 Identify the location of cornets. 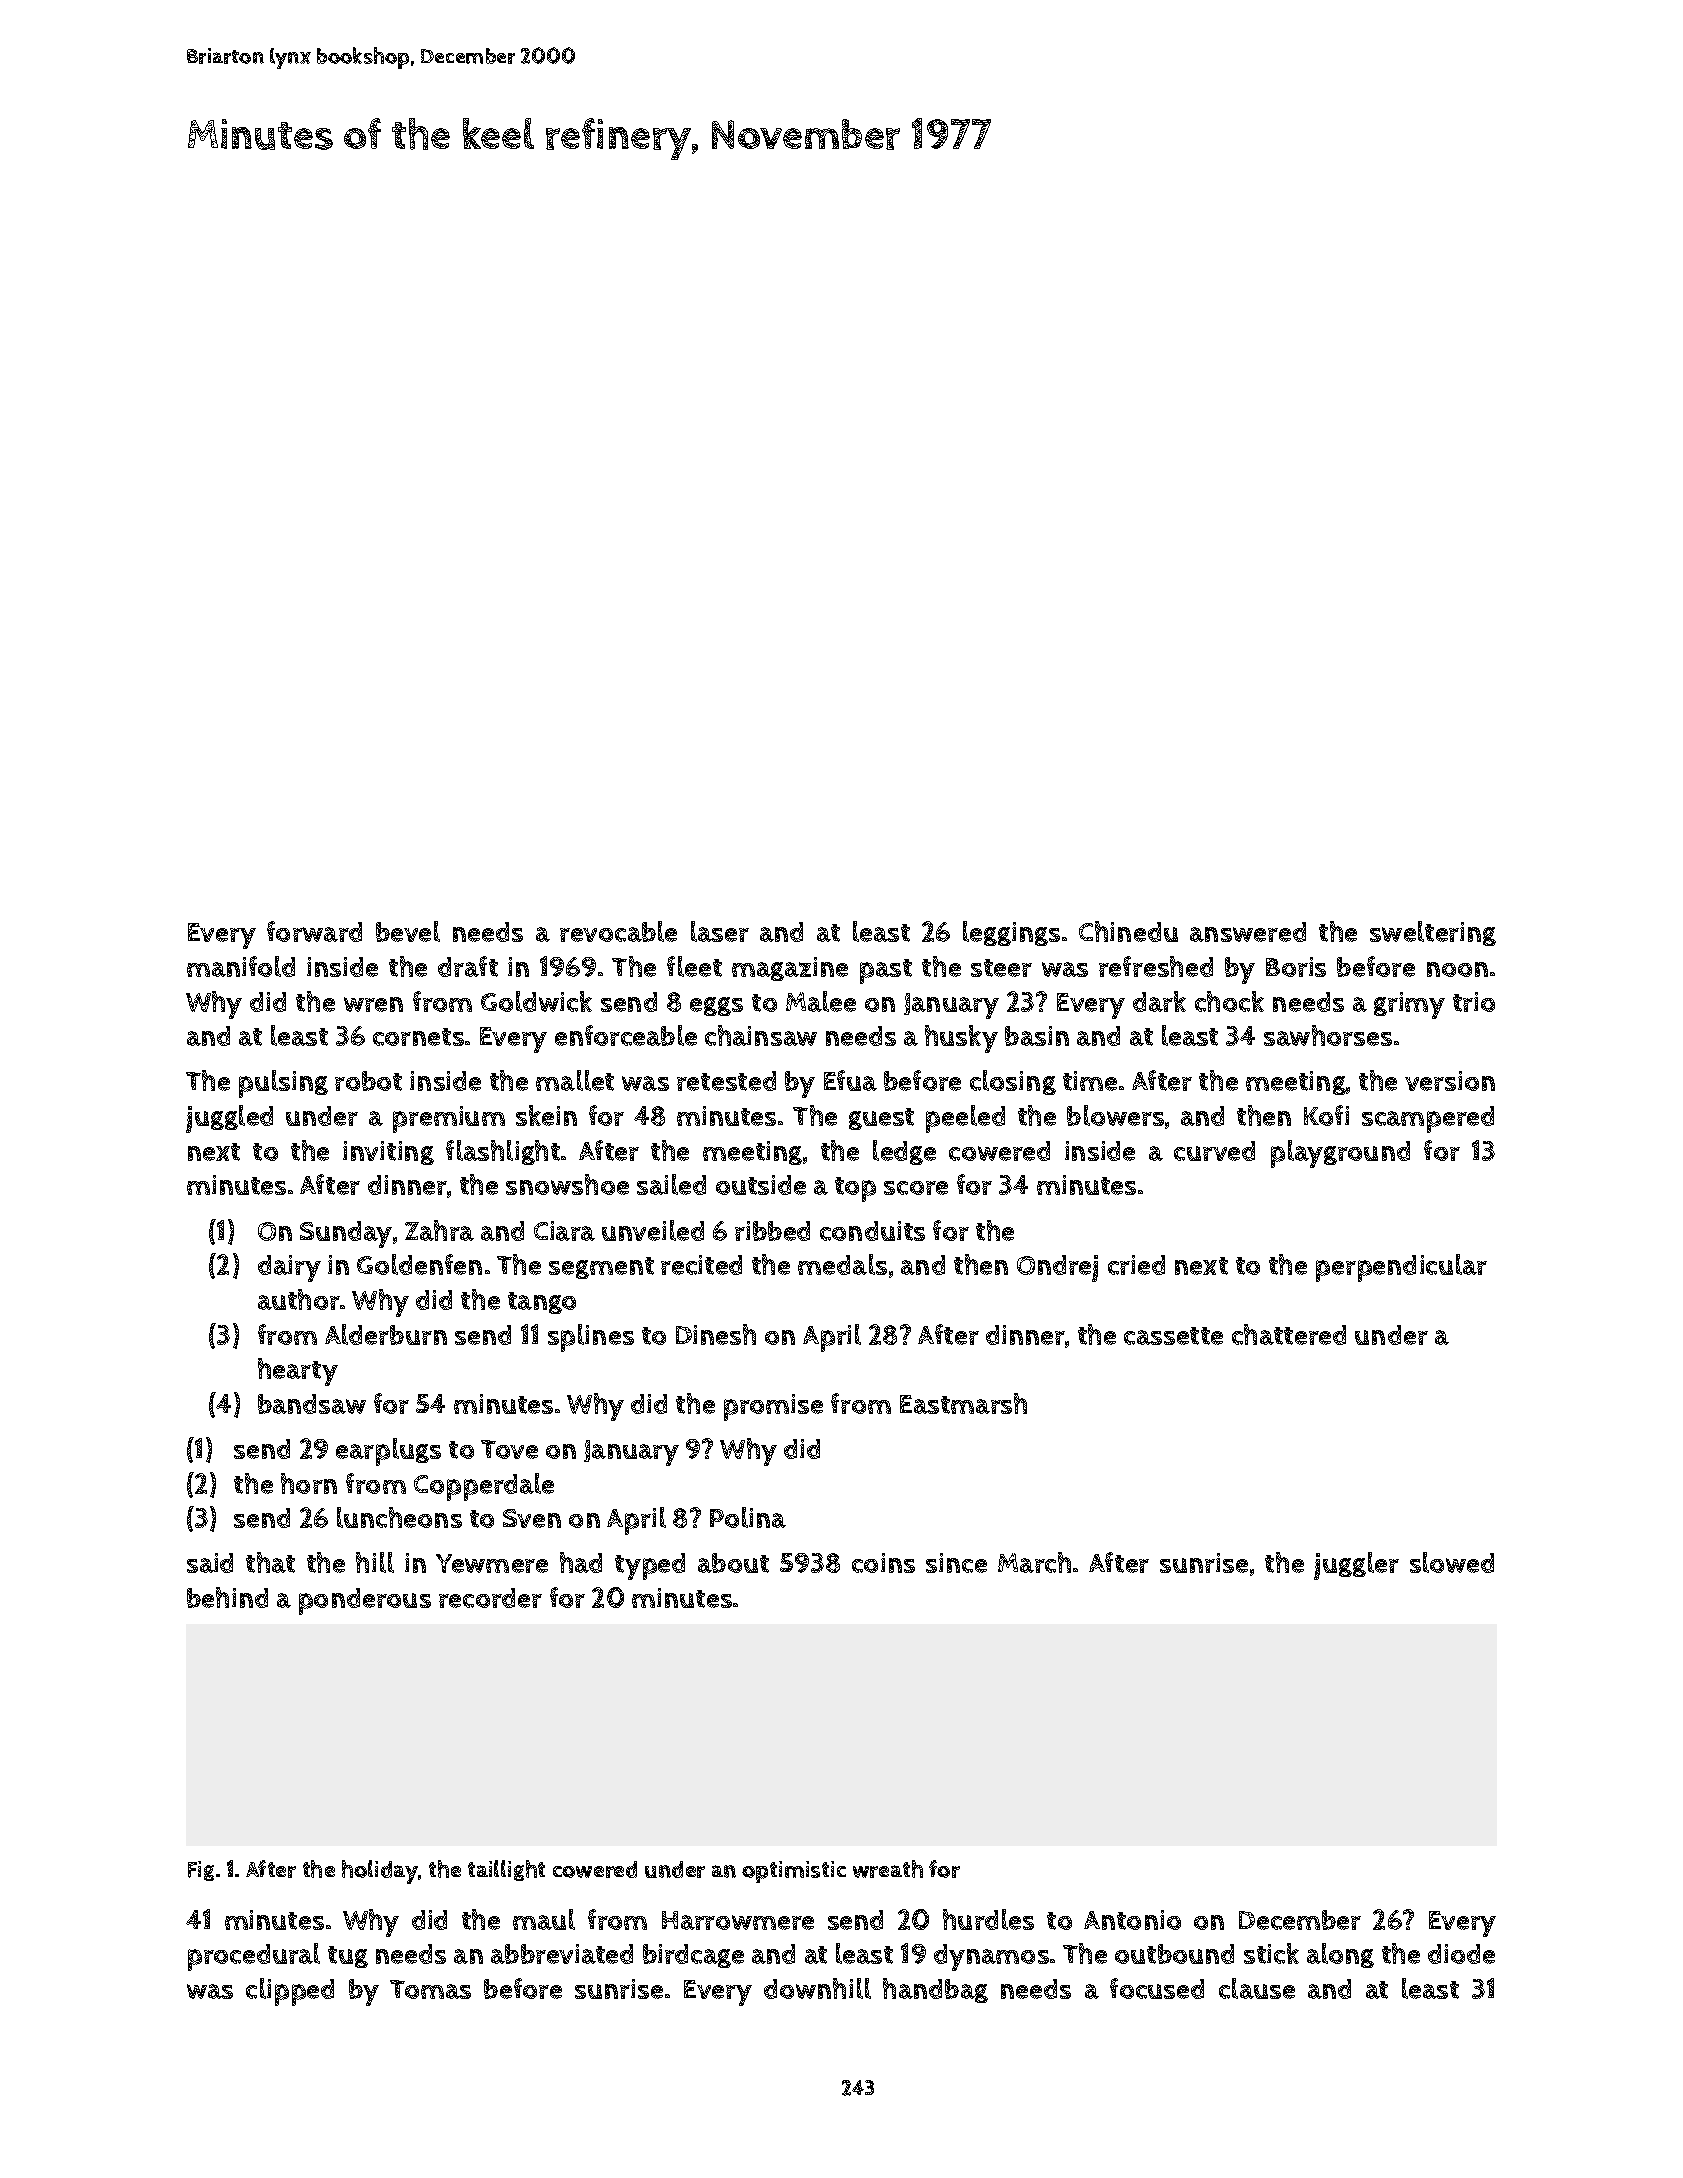
(418, 1037).
